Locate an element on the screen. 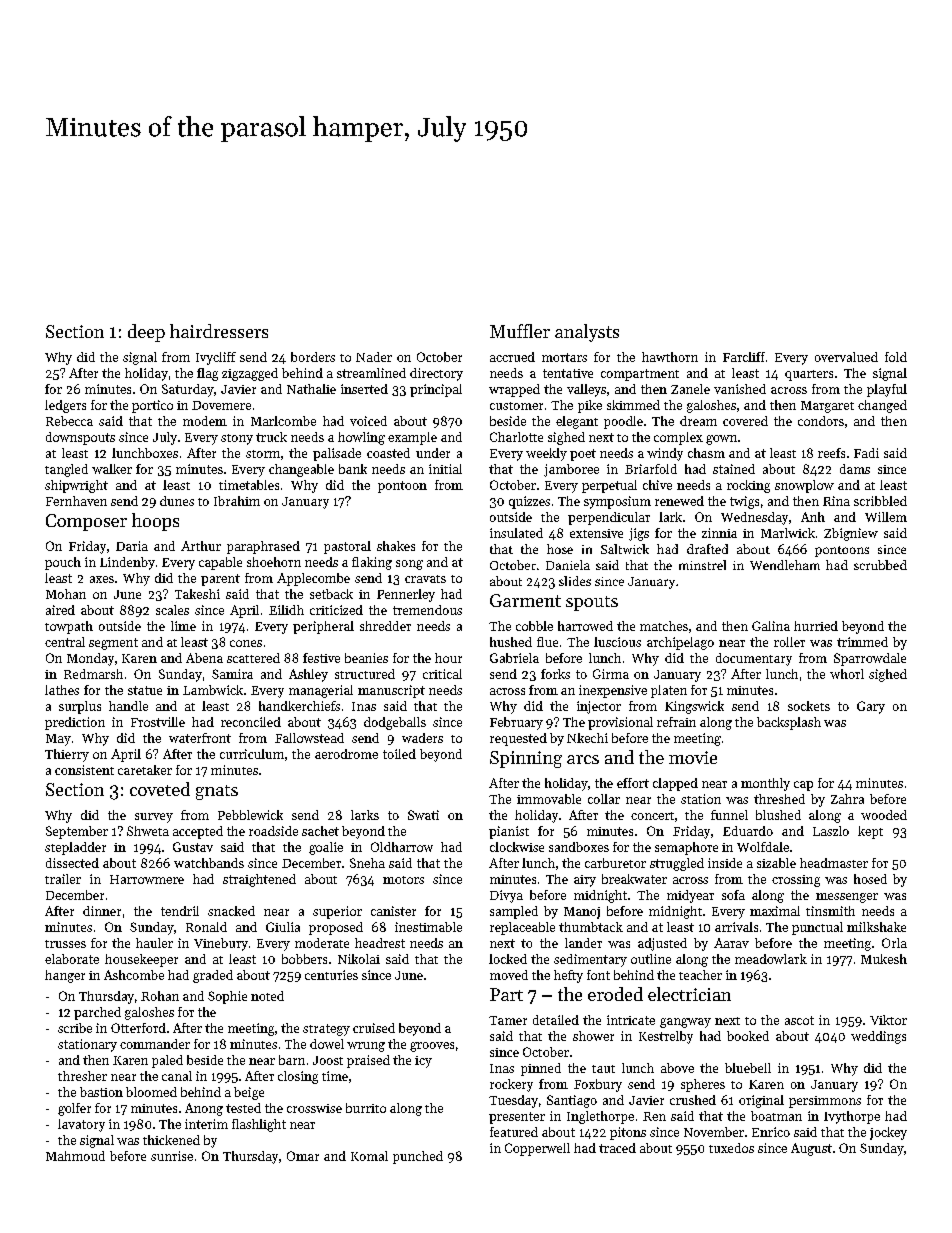 The image size is (952, 1233). overvalued is located at coordinates (846, 357).
